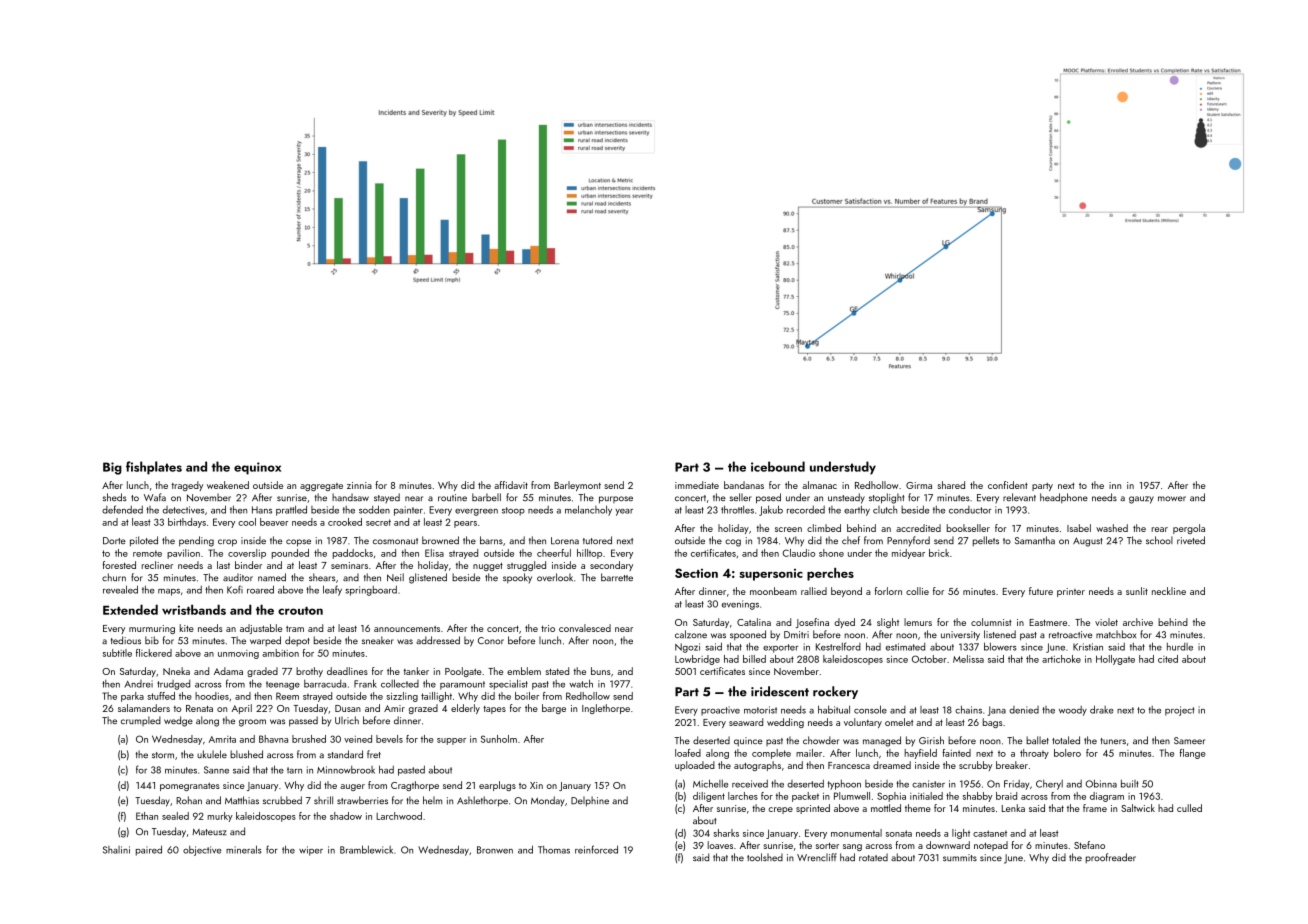 Image resolution: width=1308 pixels, height=924 pixels. I want to click on shared, so click(951, 485).
